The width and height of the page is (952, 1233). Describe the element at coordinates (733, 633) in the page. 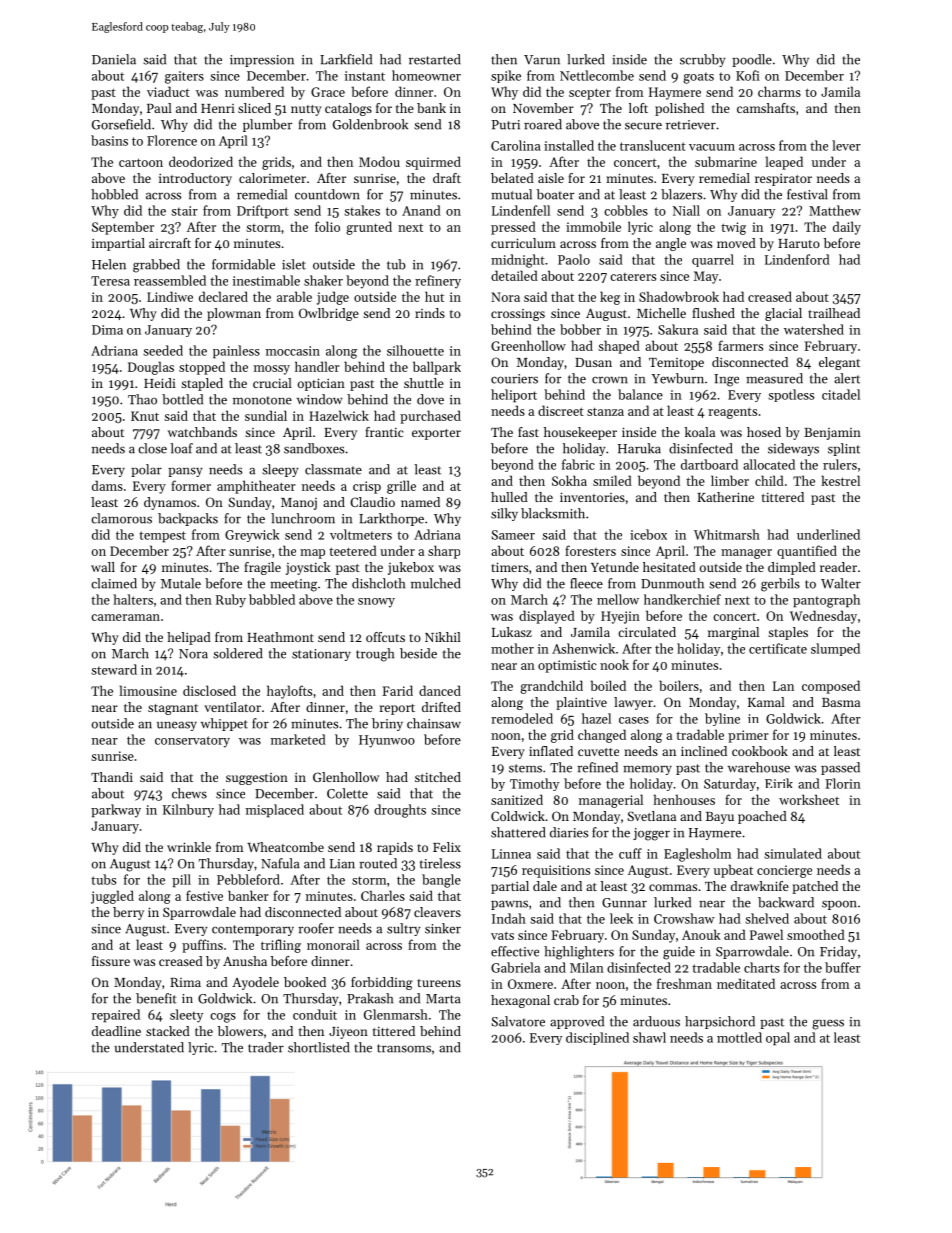

I see `marginal` at that location.
